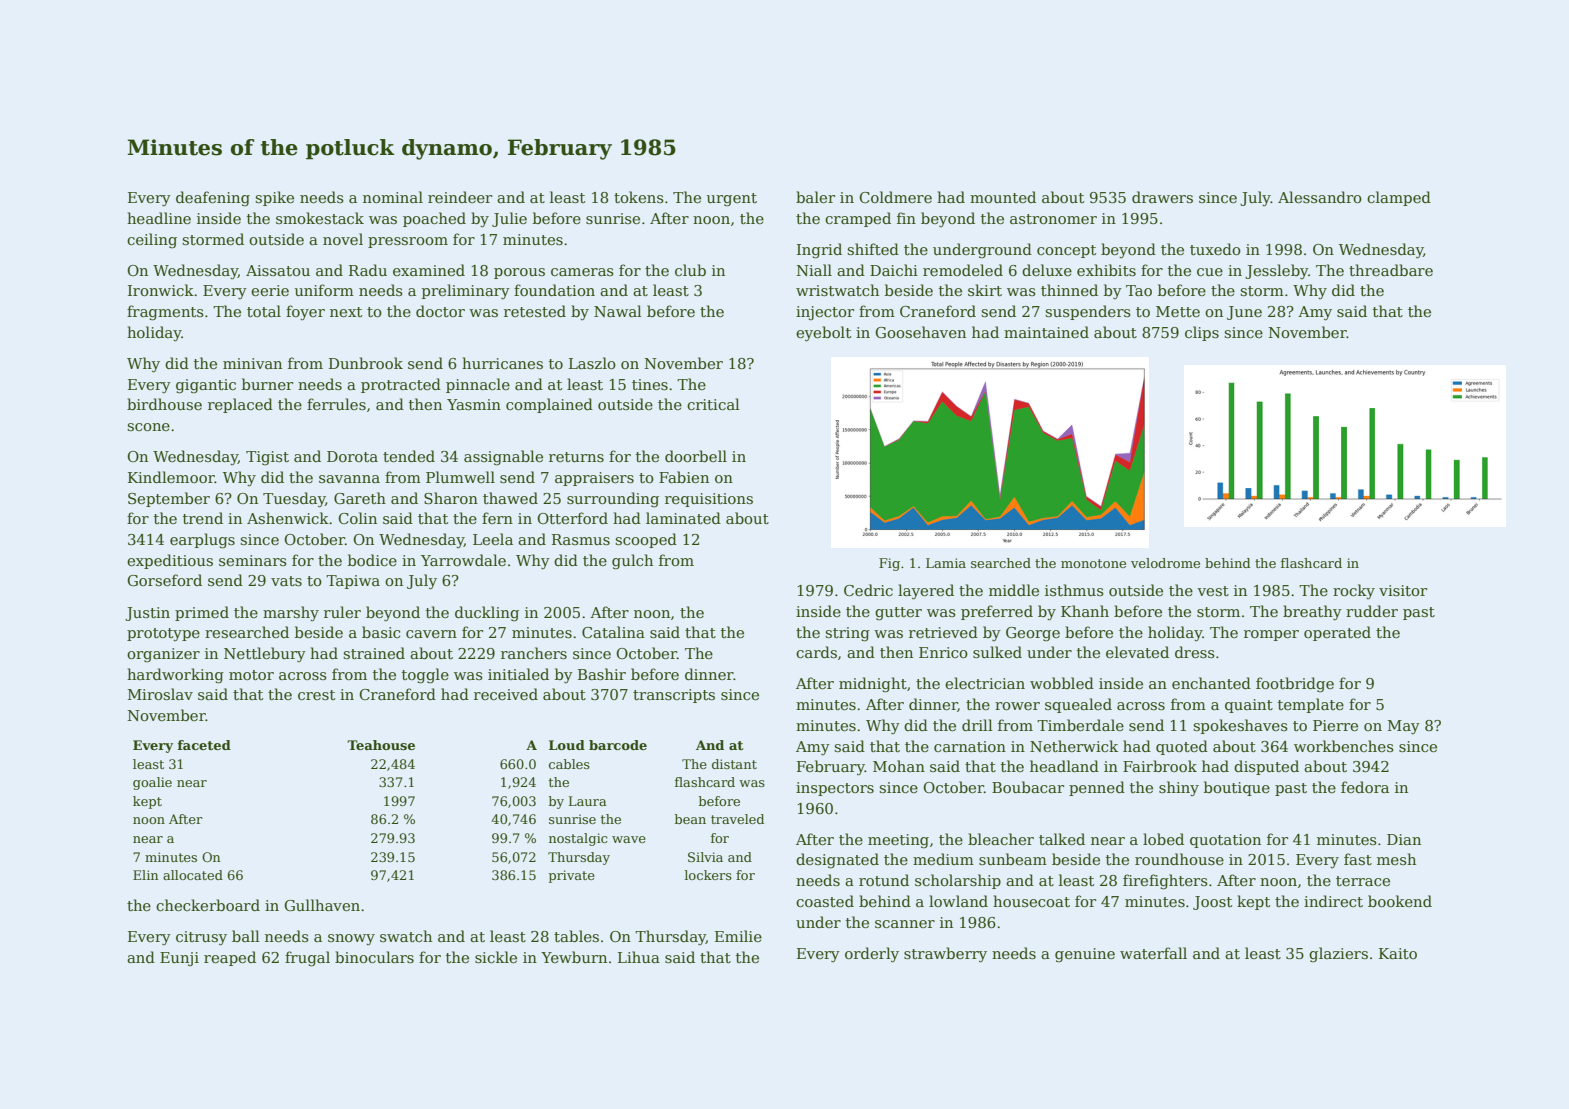  What do you see at coordinates (502, 363) in the screenshot?
I see `hurricanes` at bounding box center [502, 363].
